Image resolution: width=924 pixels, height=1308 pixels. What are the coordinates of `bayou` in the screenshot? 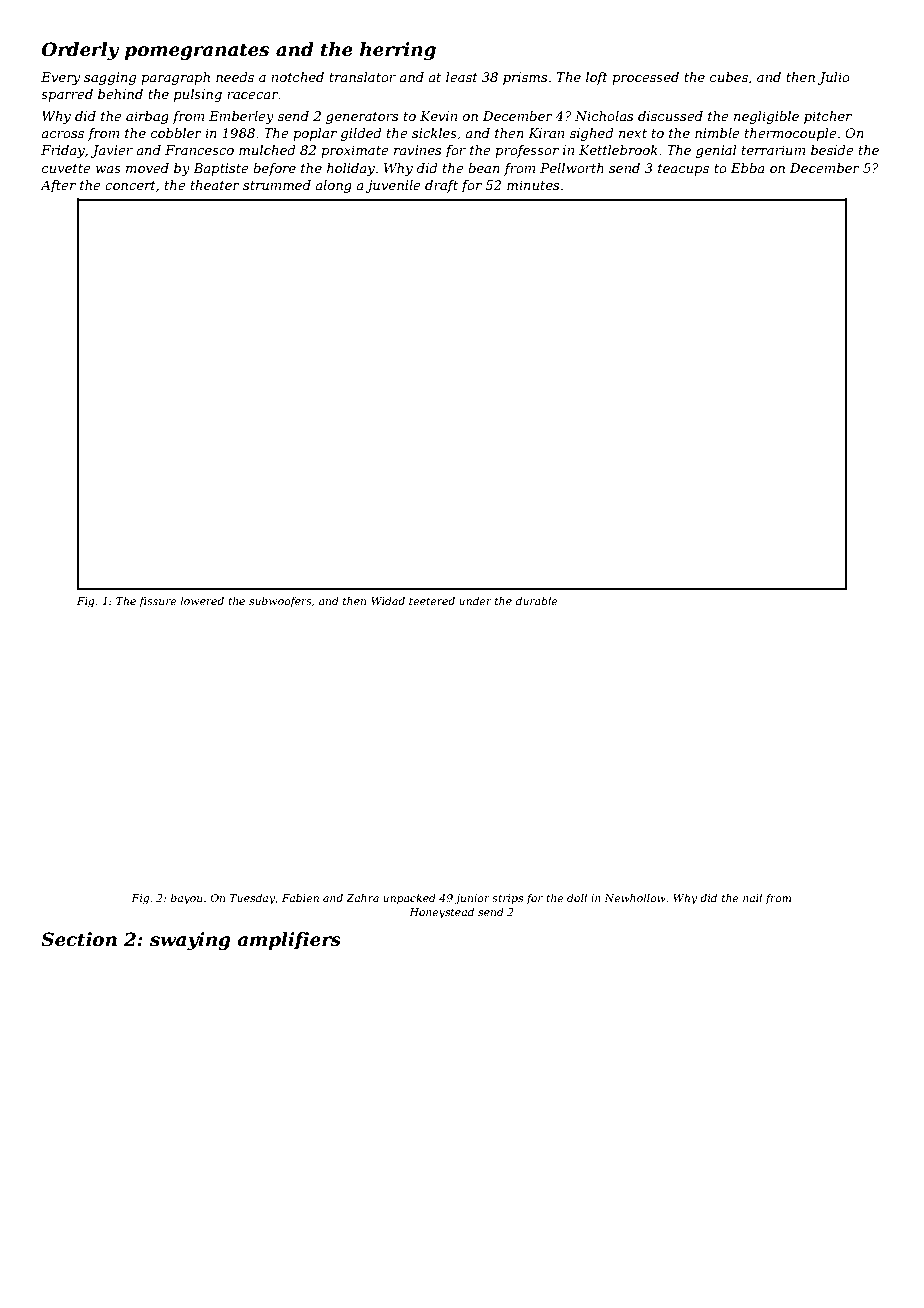 It's located at (187, 899).
